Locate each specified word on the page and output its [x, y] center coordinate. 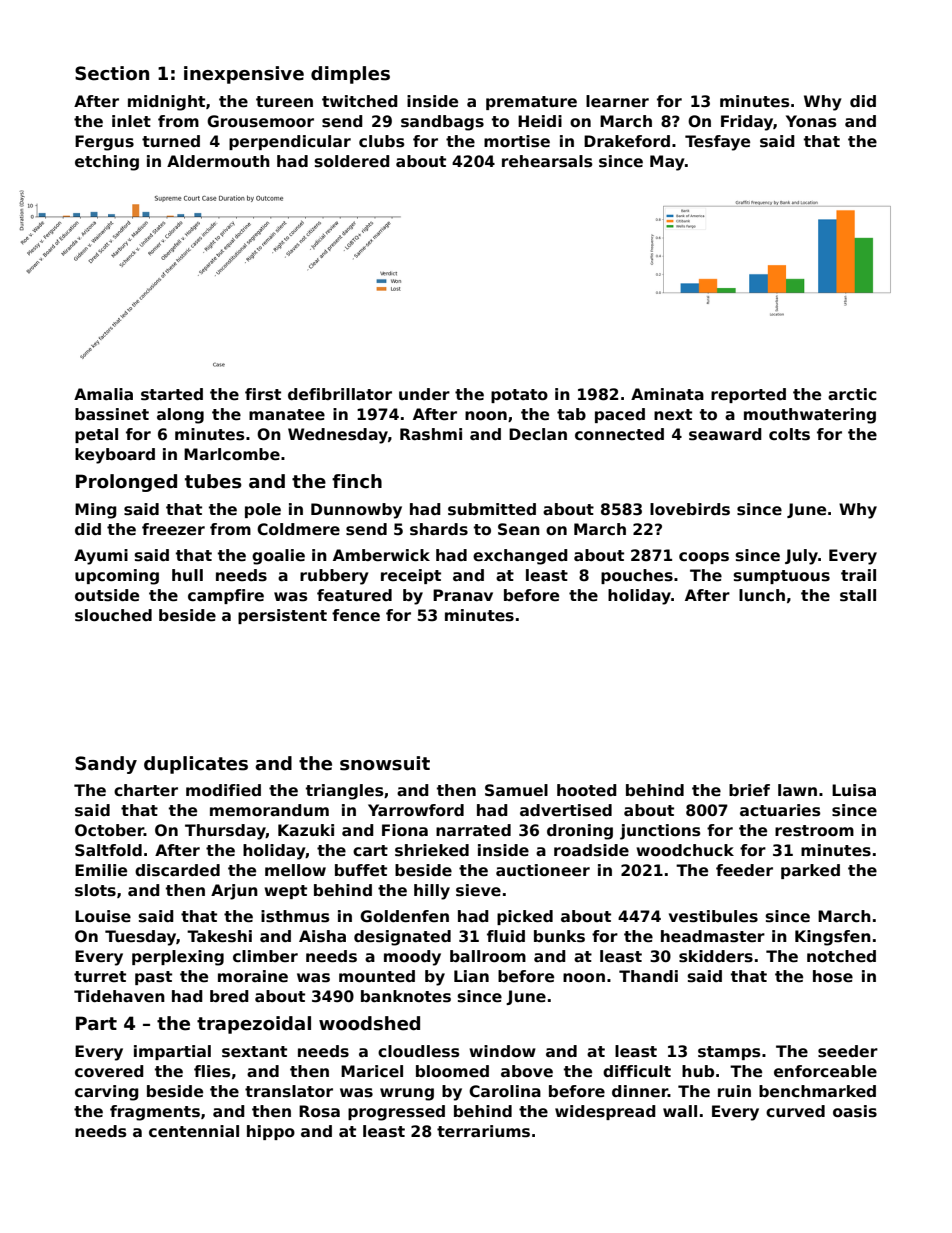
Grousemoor [260, 121]
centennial [194, 1131]
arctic [852, 394]
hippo [271, 1132]
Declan [538, 434]
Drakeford [627, 141]
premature [531, 103]
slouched [113, 615]
